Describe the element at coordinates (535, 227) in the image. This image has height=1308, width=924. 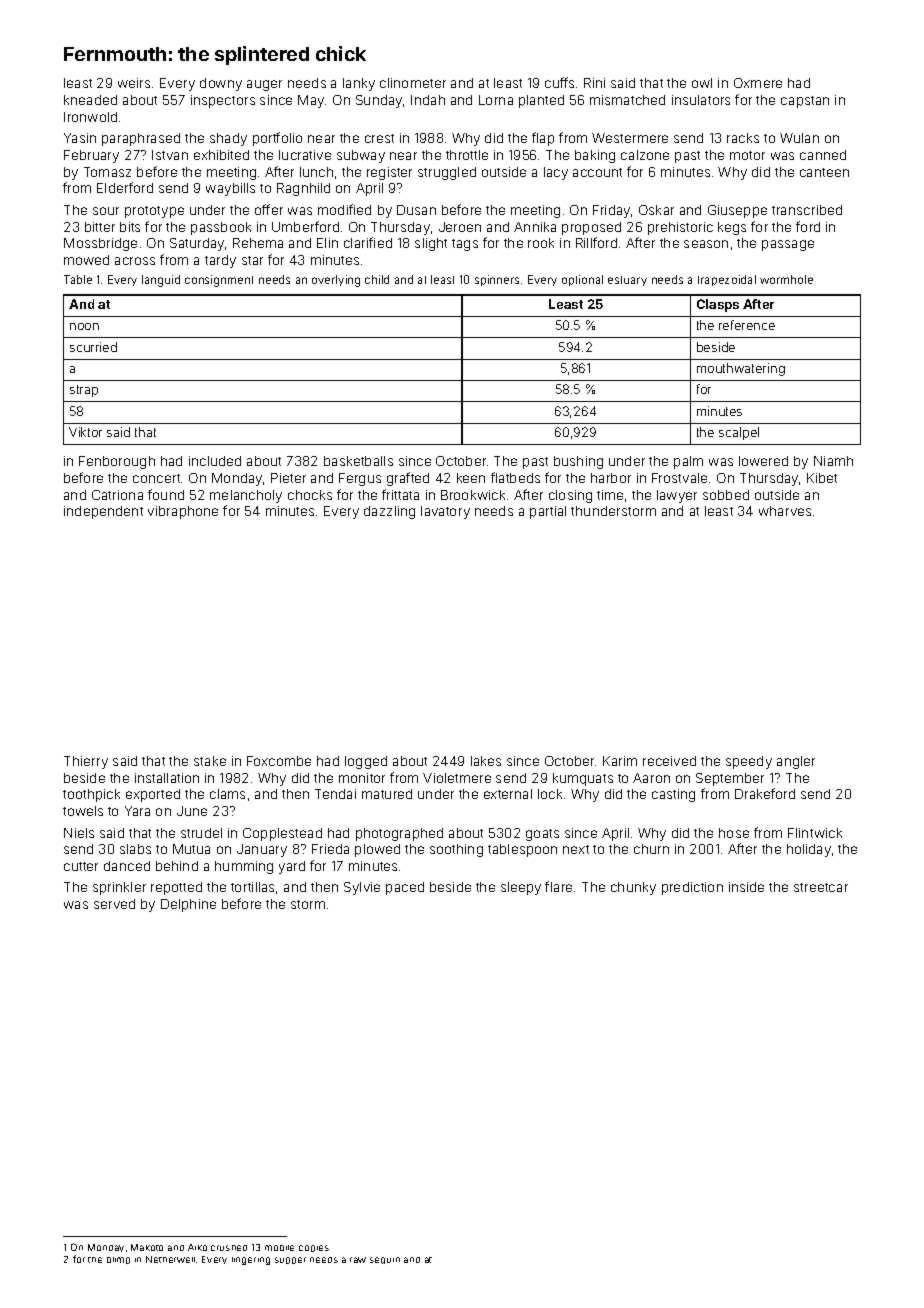
I see `Annika` at that location.
